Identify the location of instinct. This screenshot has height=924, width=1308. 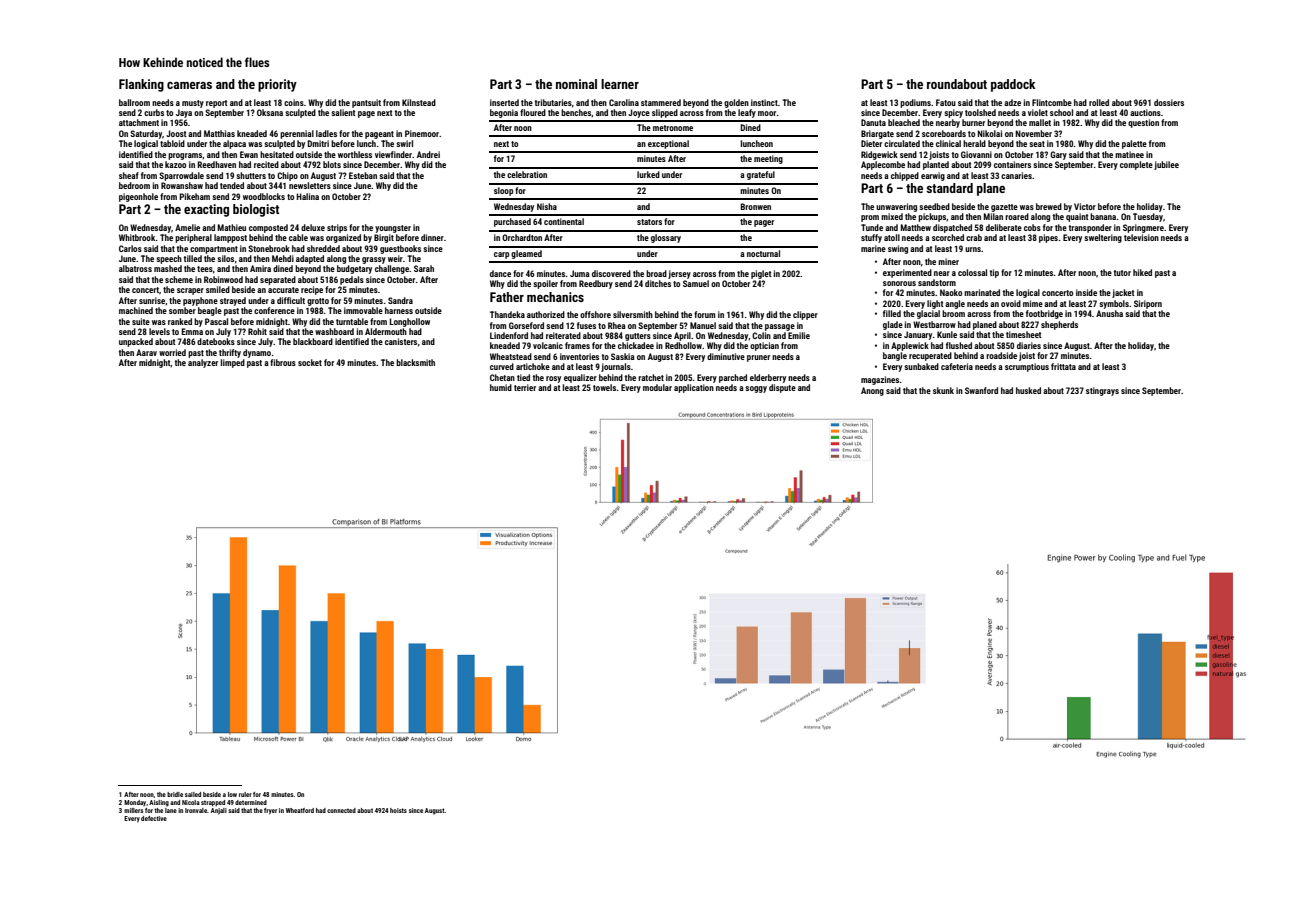
(764, 102).
